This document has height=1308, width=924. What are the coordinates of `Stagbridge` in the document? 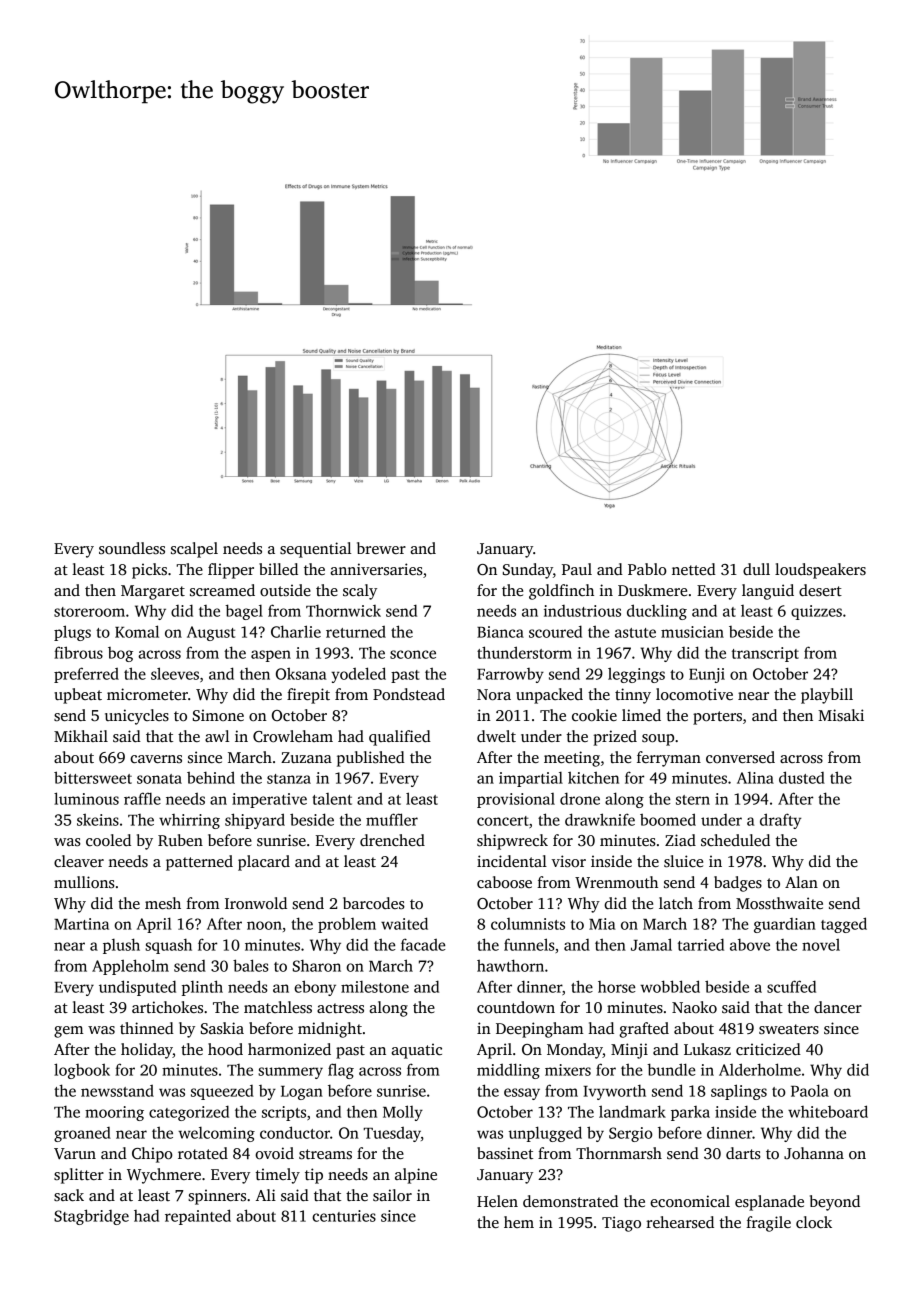 It's located at (91, 1217).
